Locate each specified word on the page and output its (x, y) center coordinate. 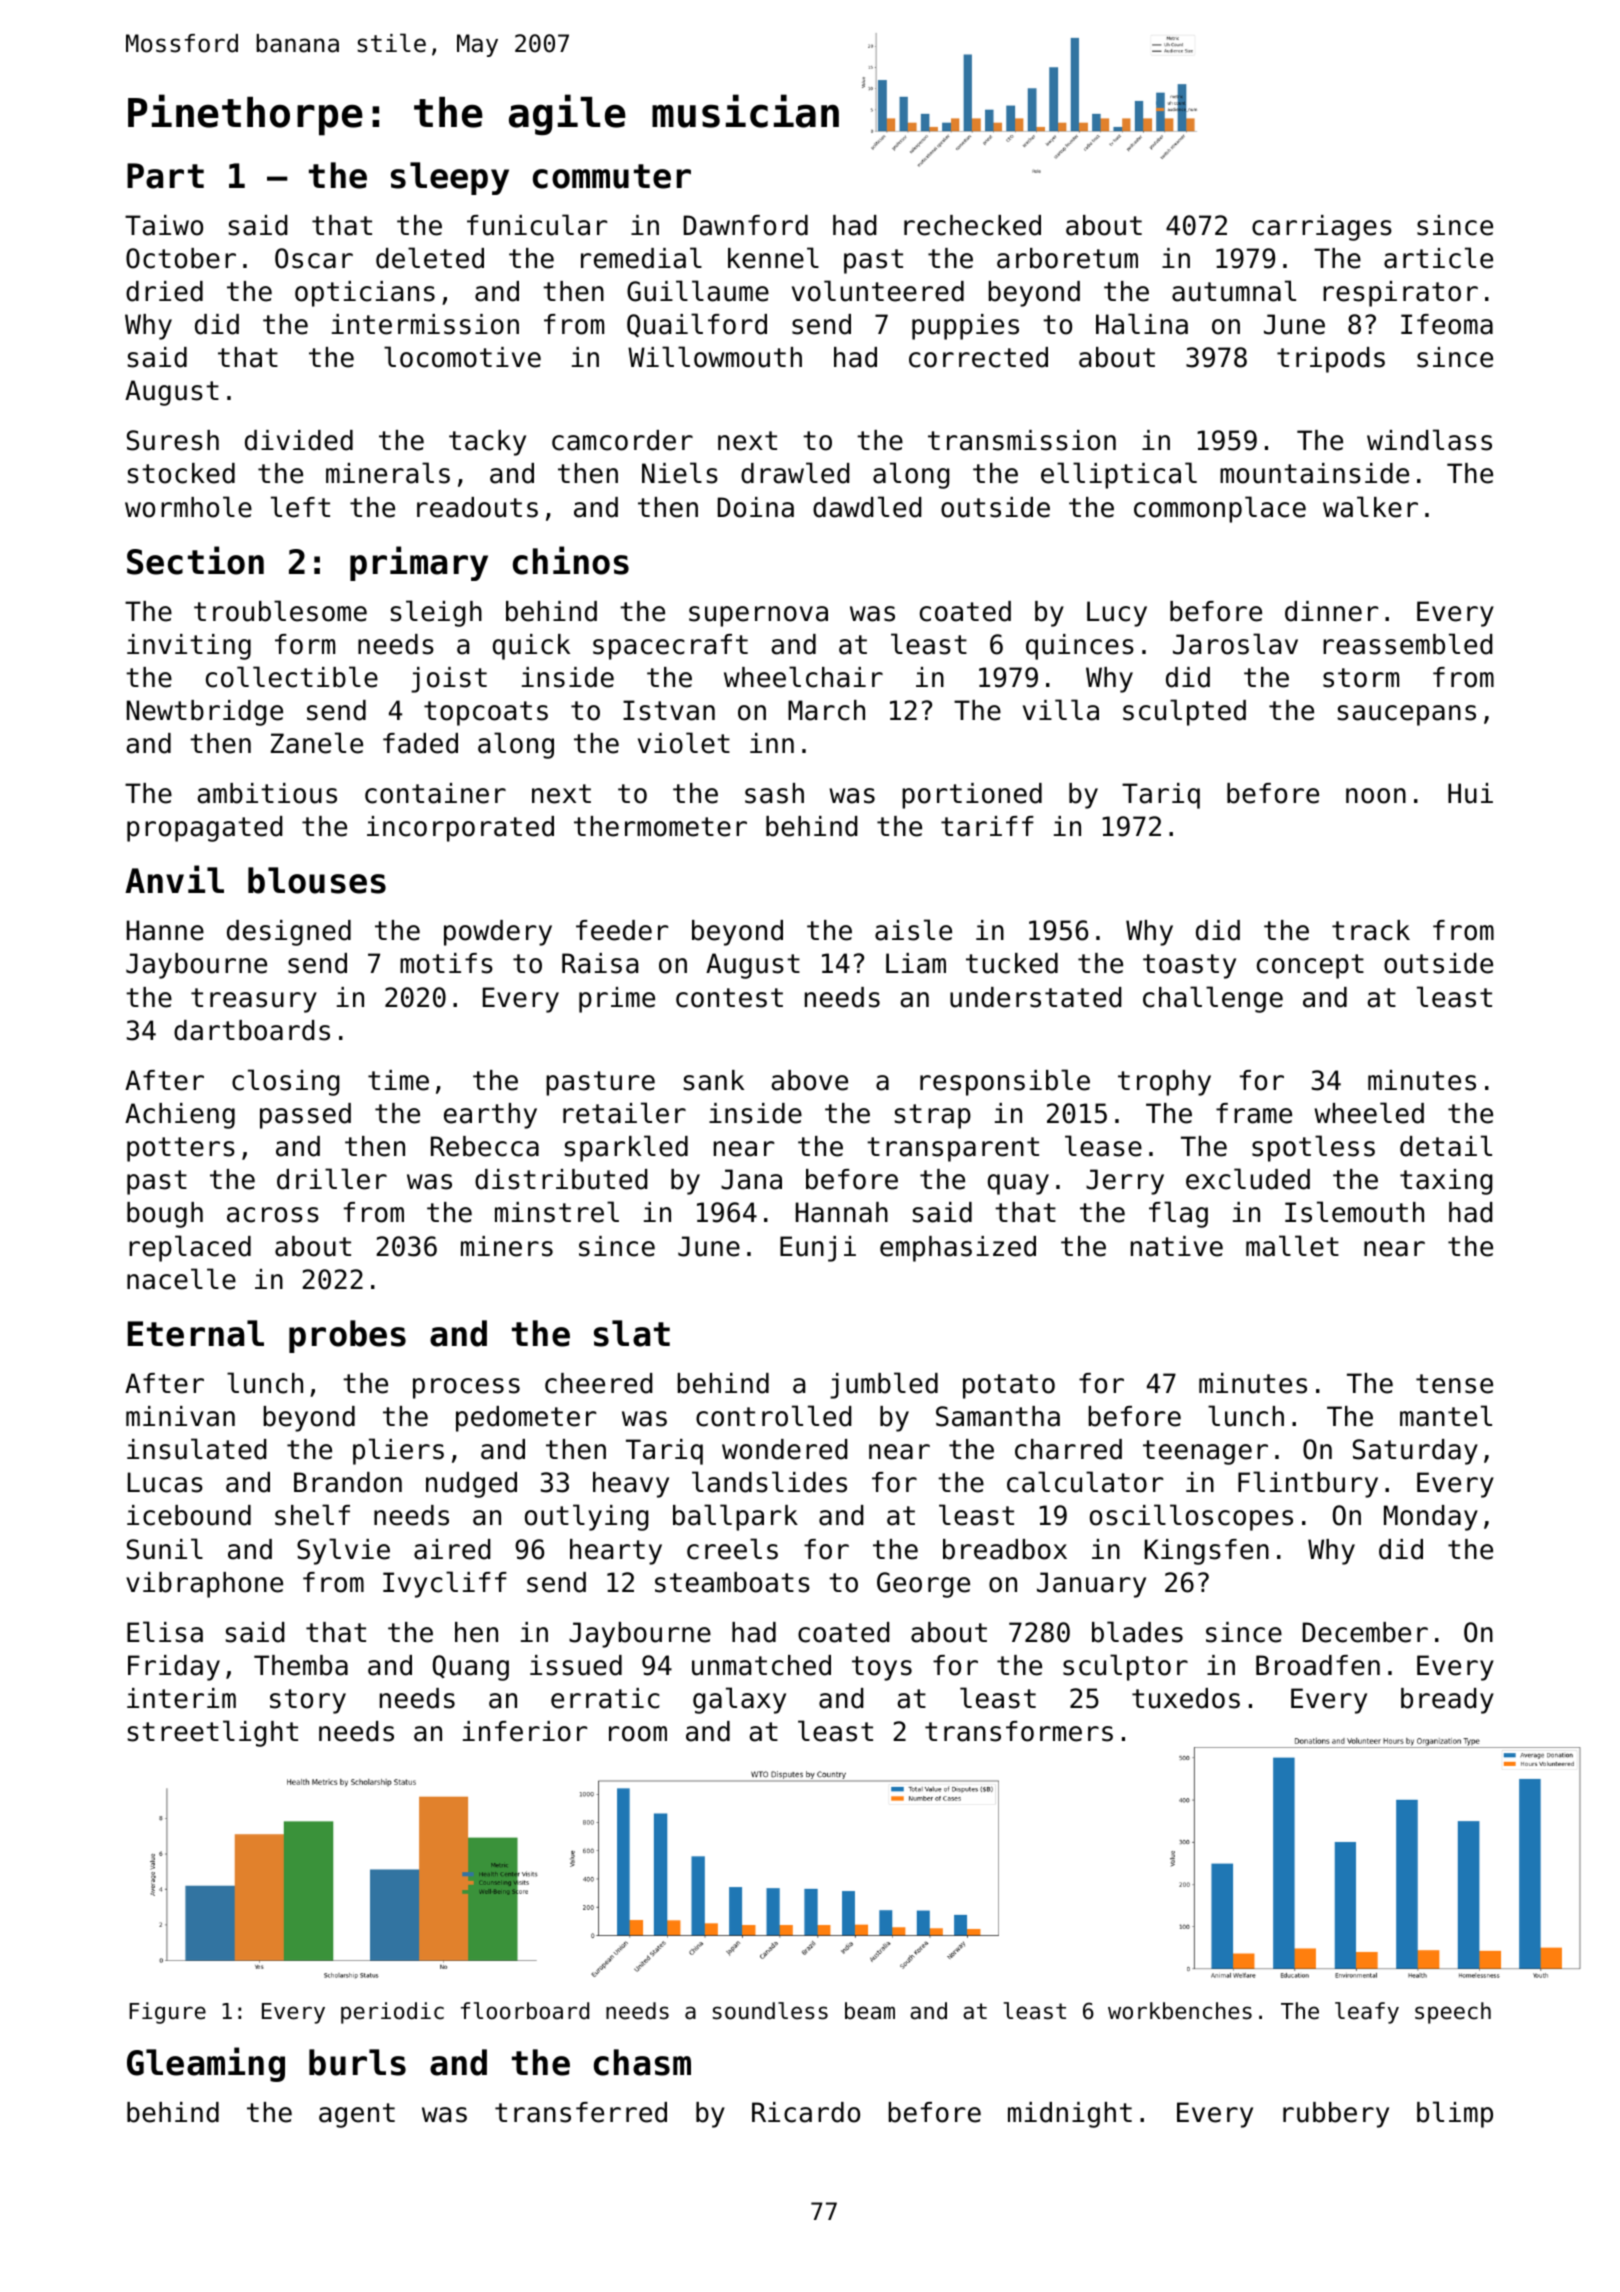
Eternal (196, 1333)
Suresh (173, 440)
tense (1454, 1384)
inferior (525, 1731)
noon (1376, 796)
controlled (774, 1416)
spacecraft (670, 647)
